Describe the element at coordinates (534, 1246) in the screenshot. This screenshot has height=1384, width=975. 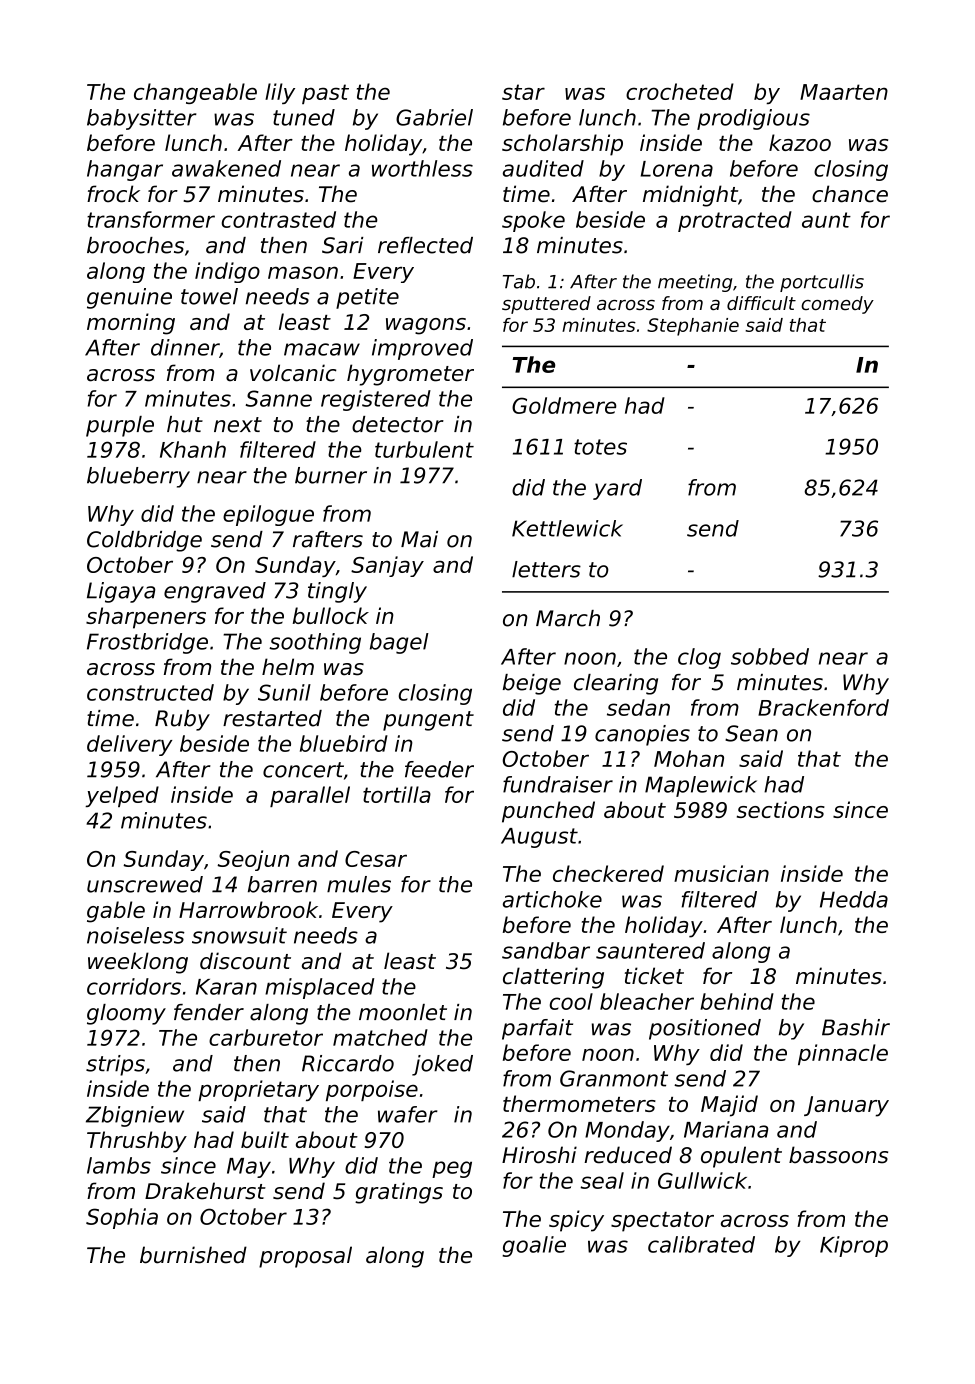
I see `goalie` at that location.
